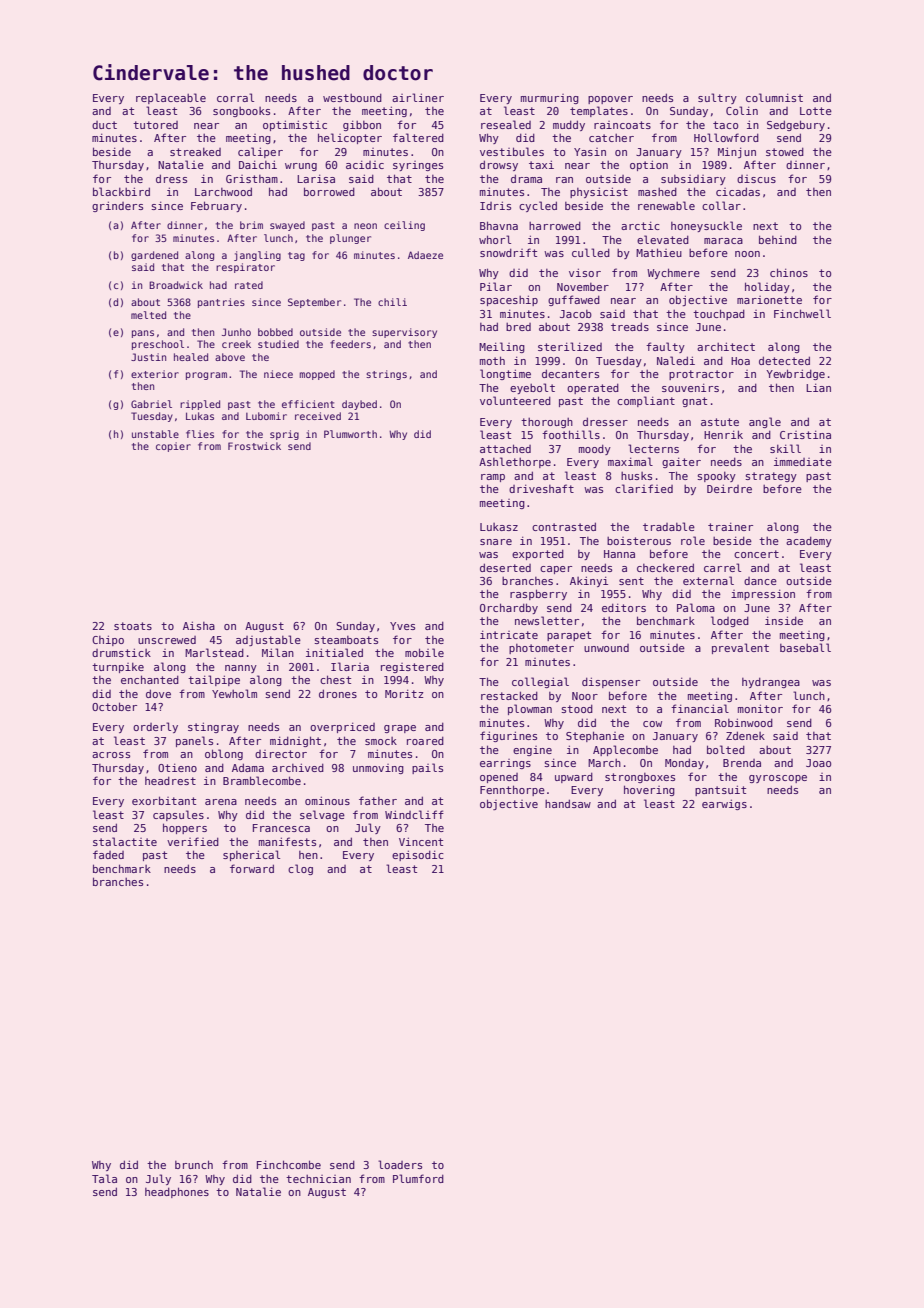 The height and width of the screenshot is (1308, 924). I want to click on father, so click(378, 800).
